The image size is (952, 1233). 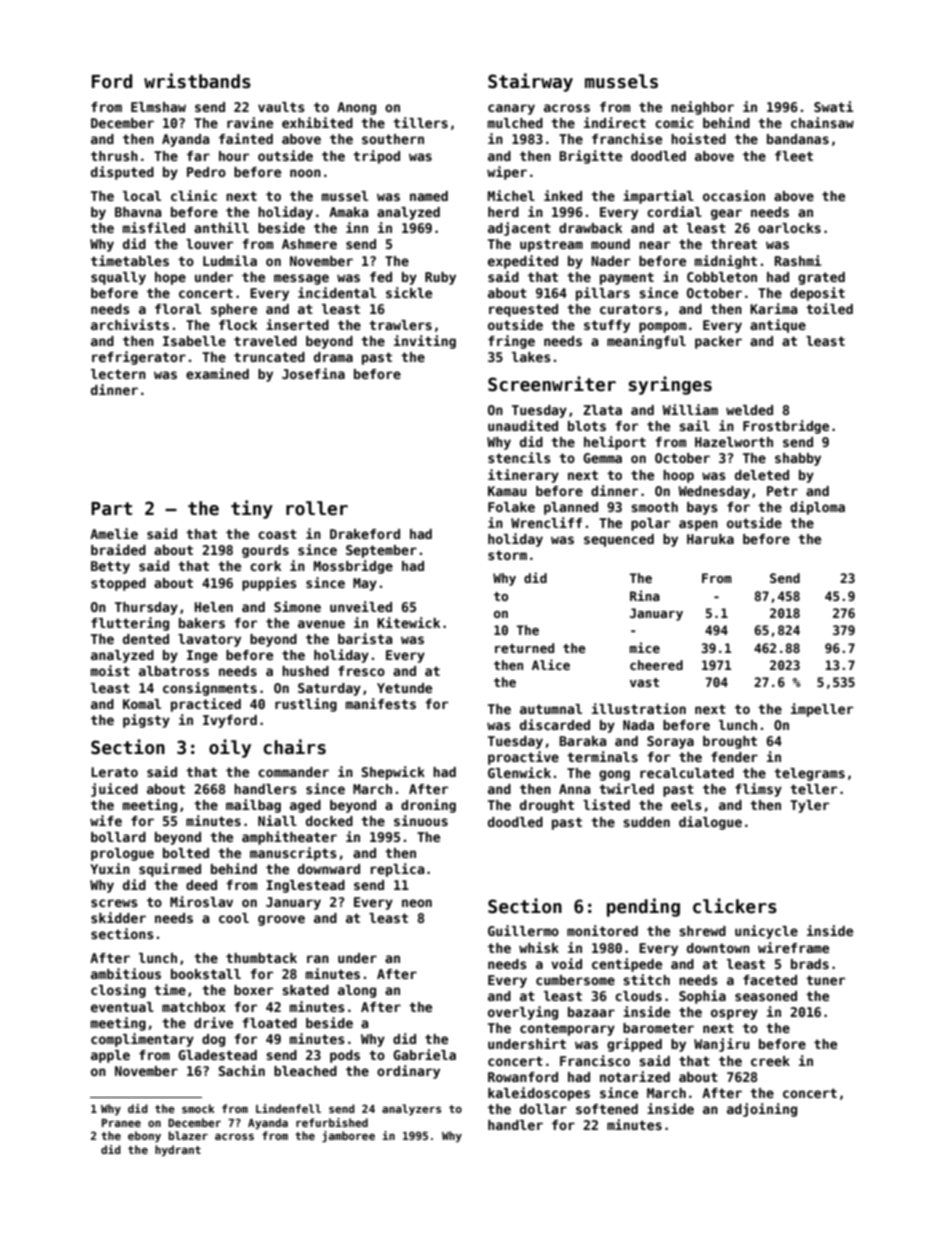 I want to click on squally, so click(x=118, y=278).
